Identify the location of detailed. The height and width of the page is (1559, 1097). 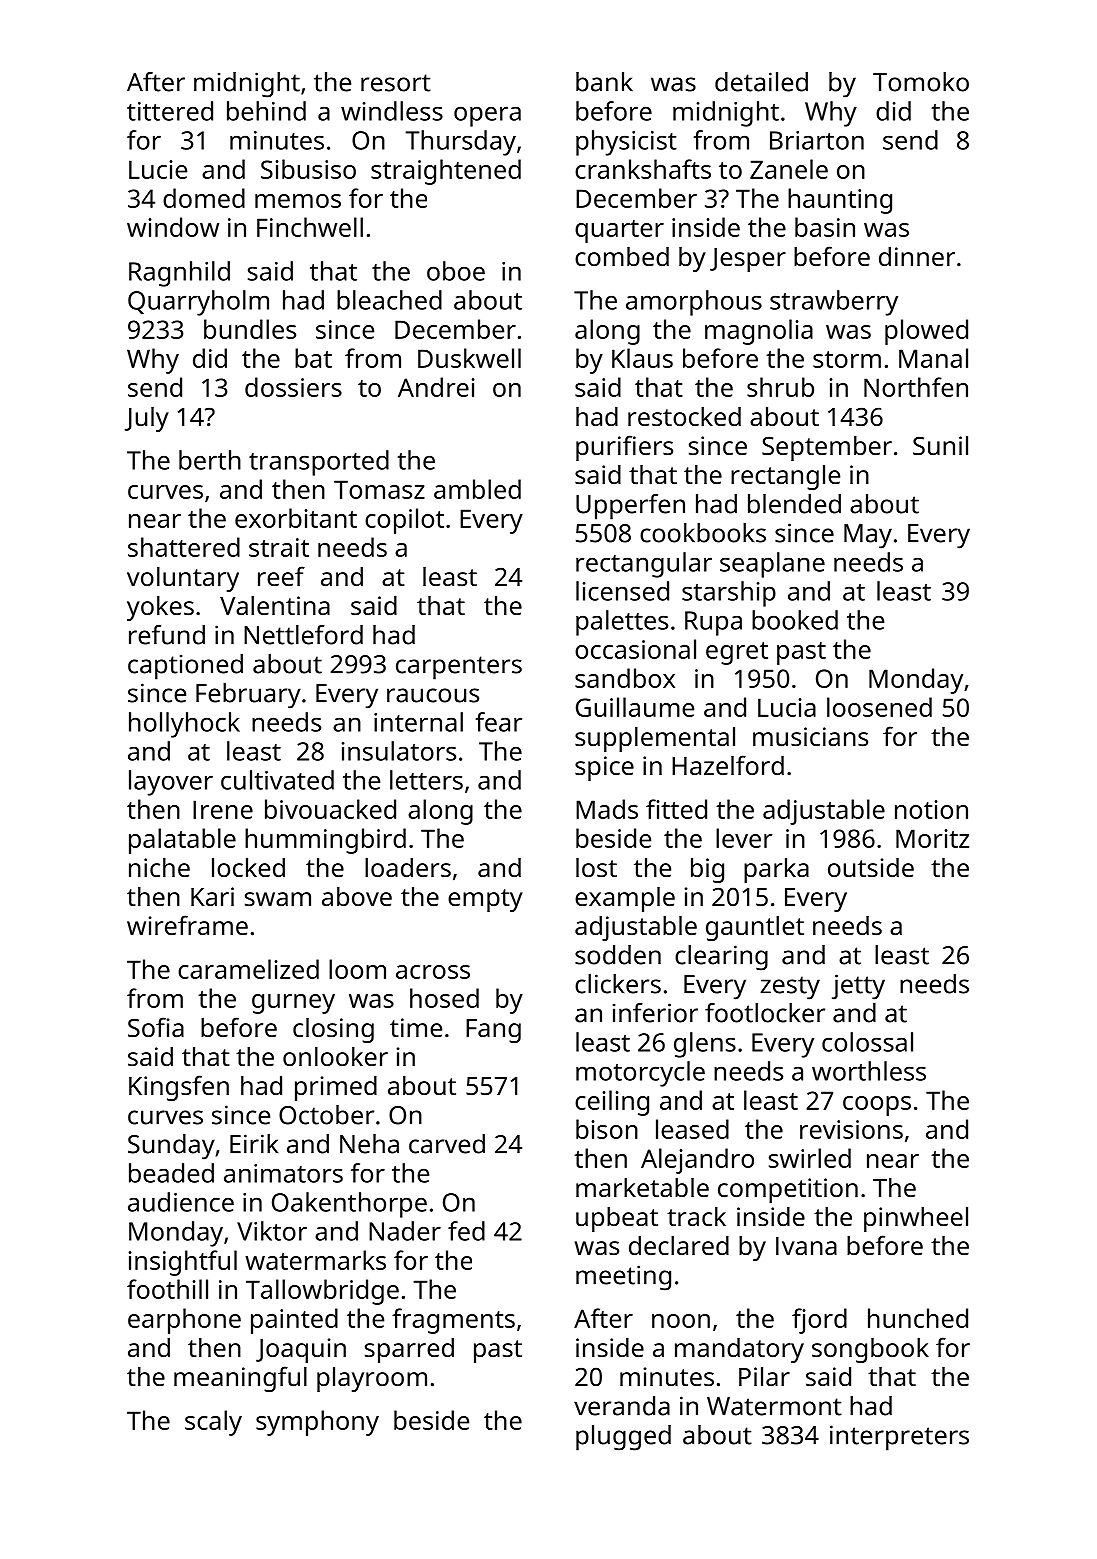
(761, 82).
